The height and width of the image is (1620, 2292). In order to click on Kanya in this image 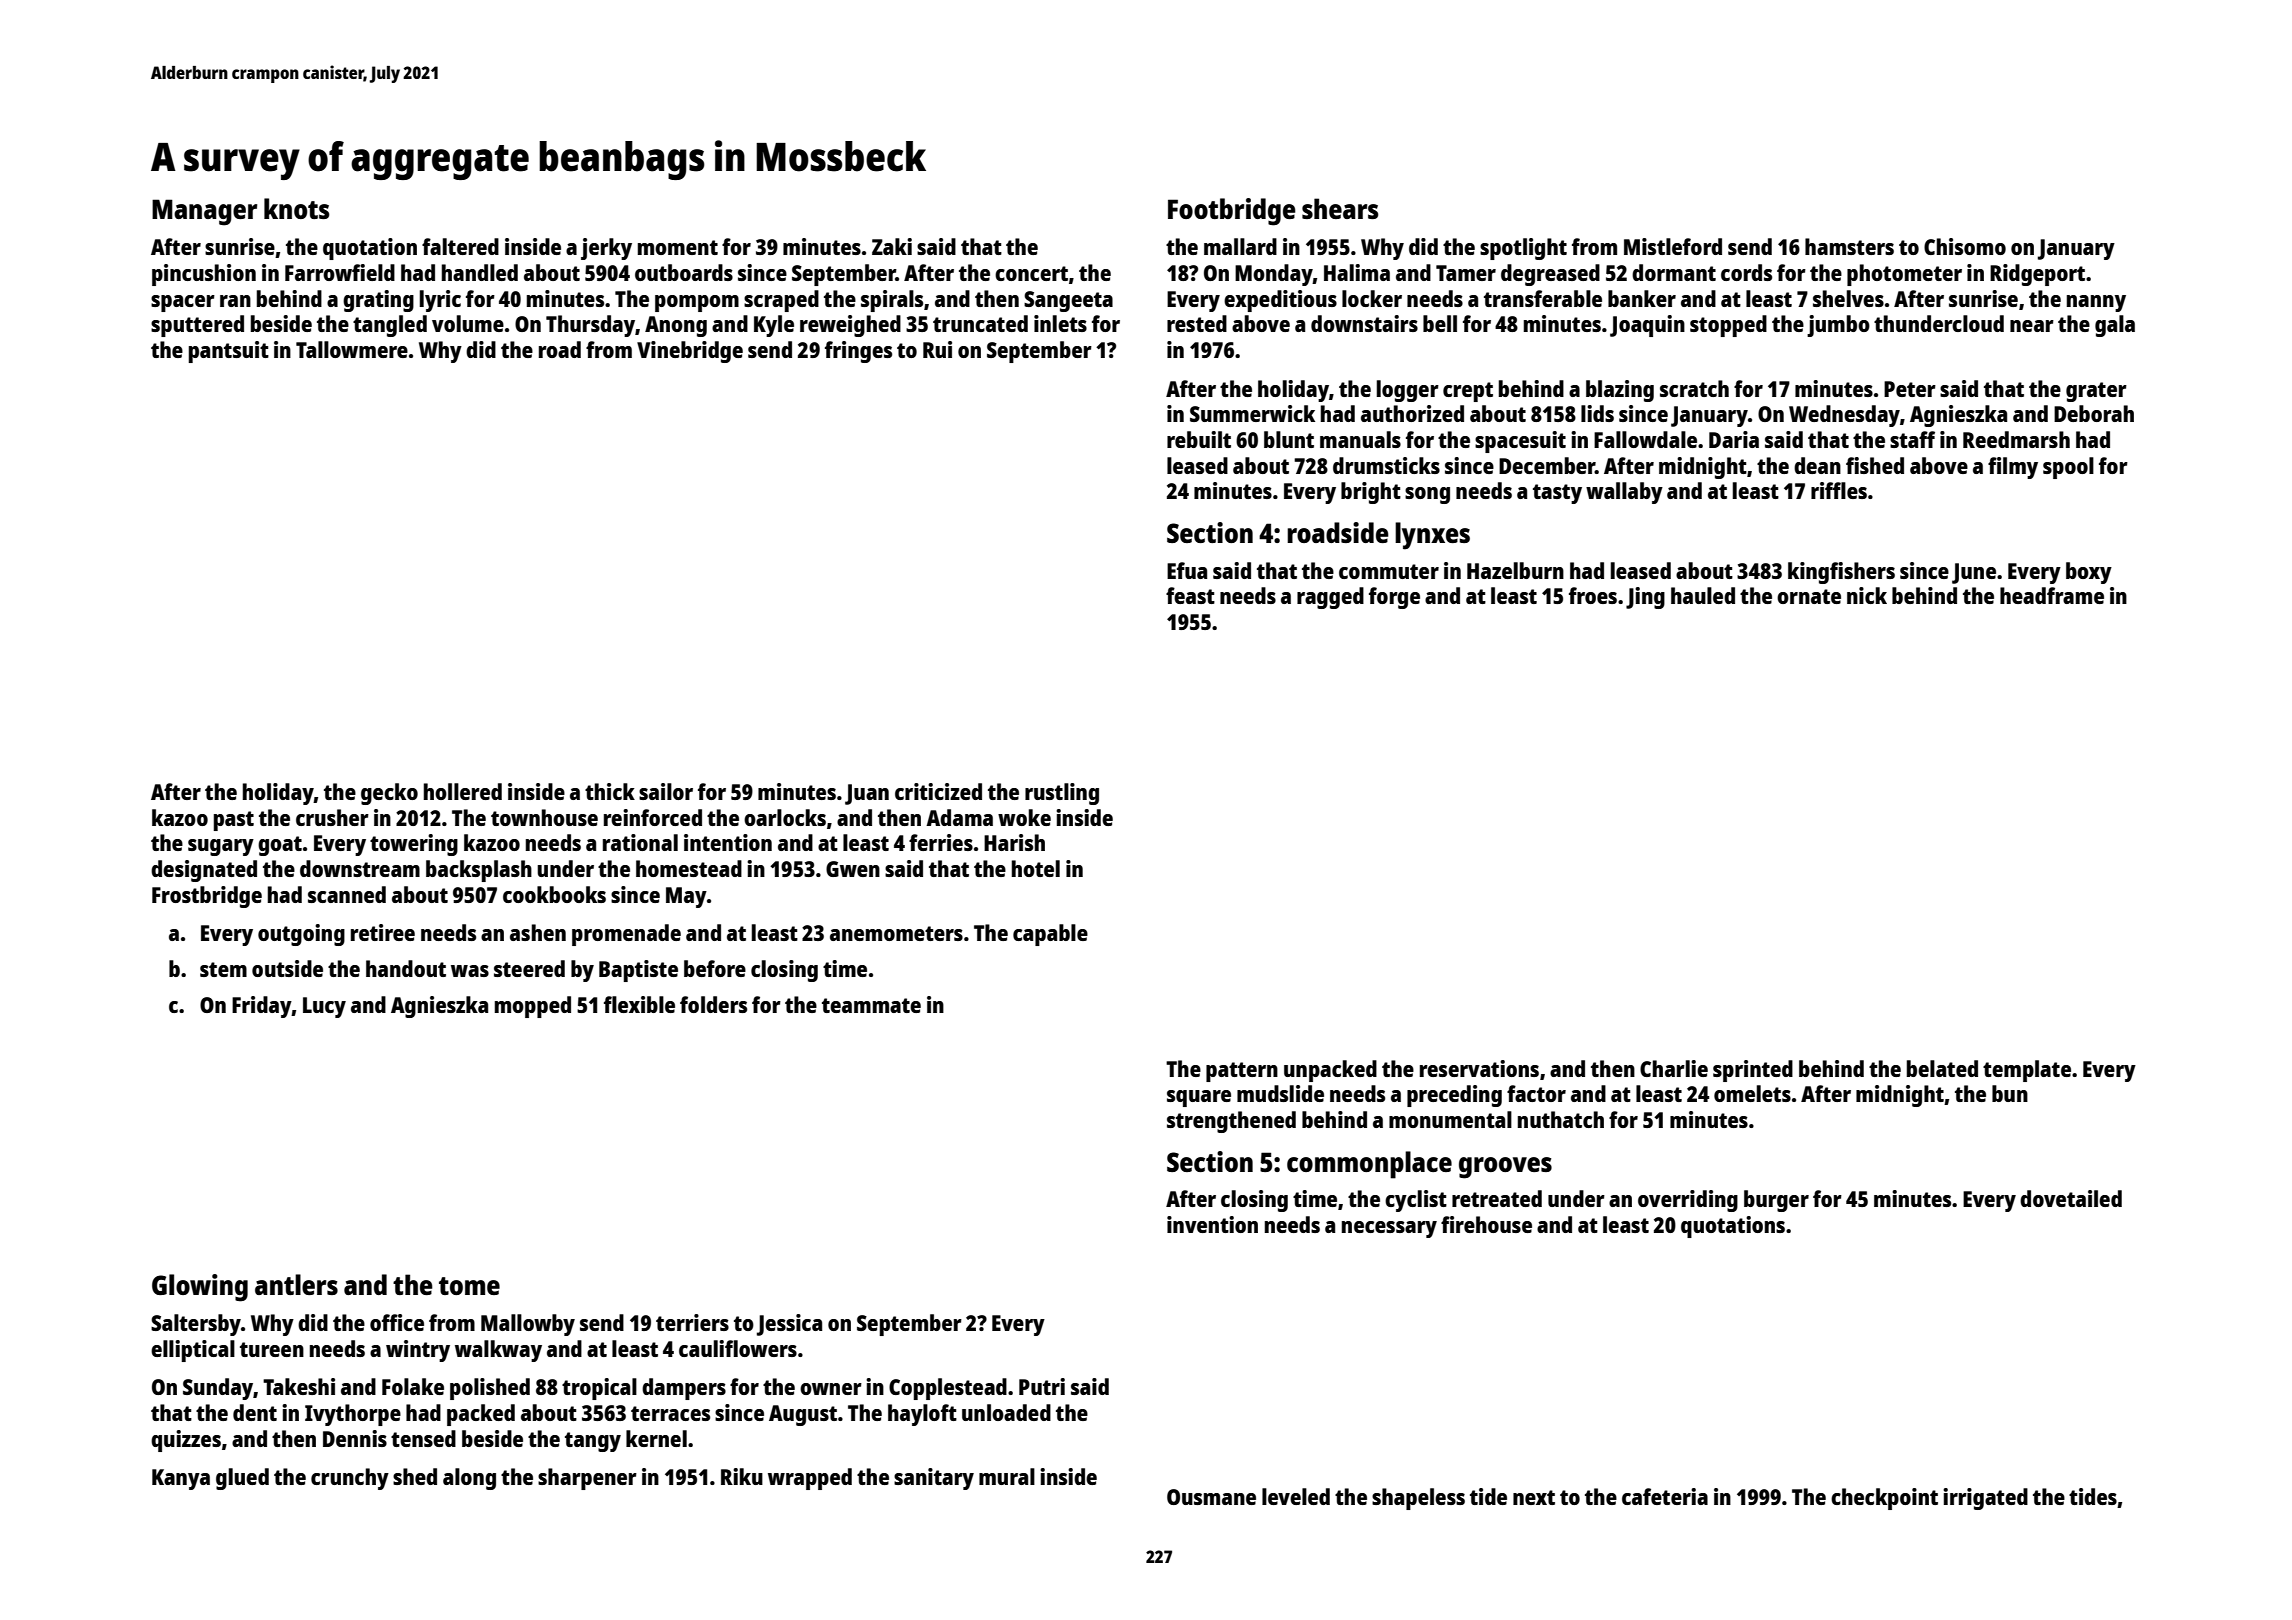, I will do `click(181, 1479)`.
